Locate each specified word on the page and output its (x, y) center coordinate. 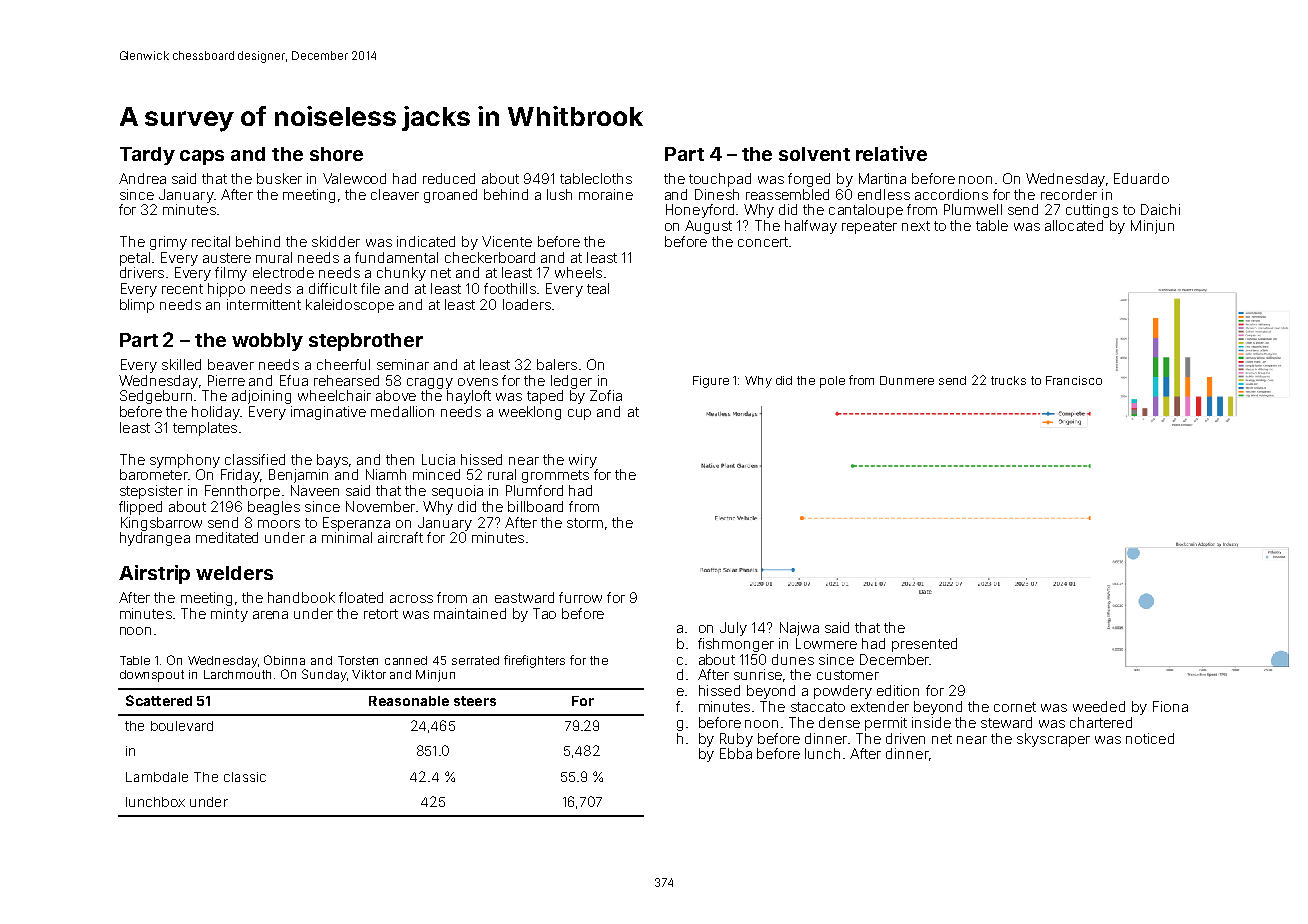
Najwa (799, 629)
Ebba (736, 753)
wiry (583, 461)
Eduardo (1141, 178)
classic (245, 777)
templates (205, 429)
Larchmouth (237, 674)
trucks (1008, 380)
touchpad (720, 180)
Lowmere (826, 643)
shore (336, 154)
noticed (1150, 738)
